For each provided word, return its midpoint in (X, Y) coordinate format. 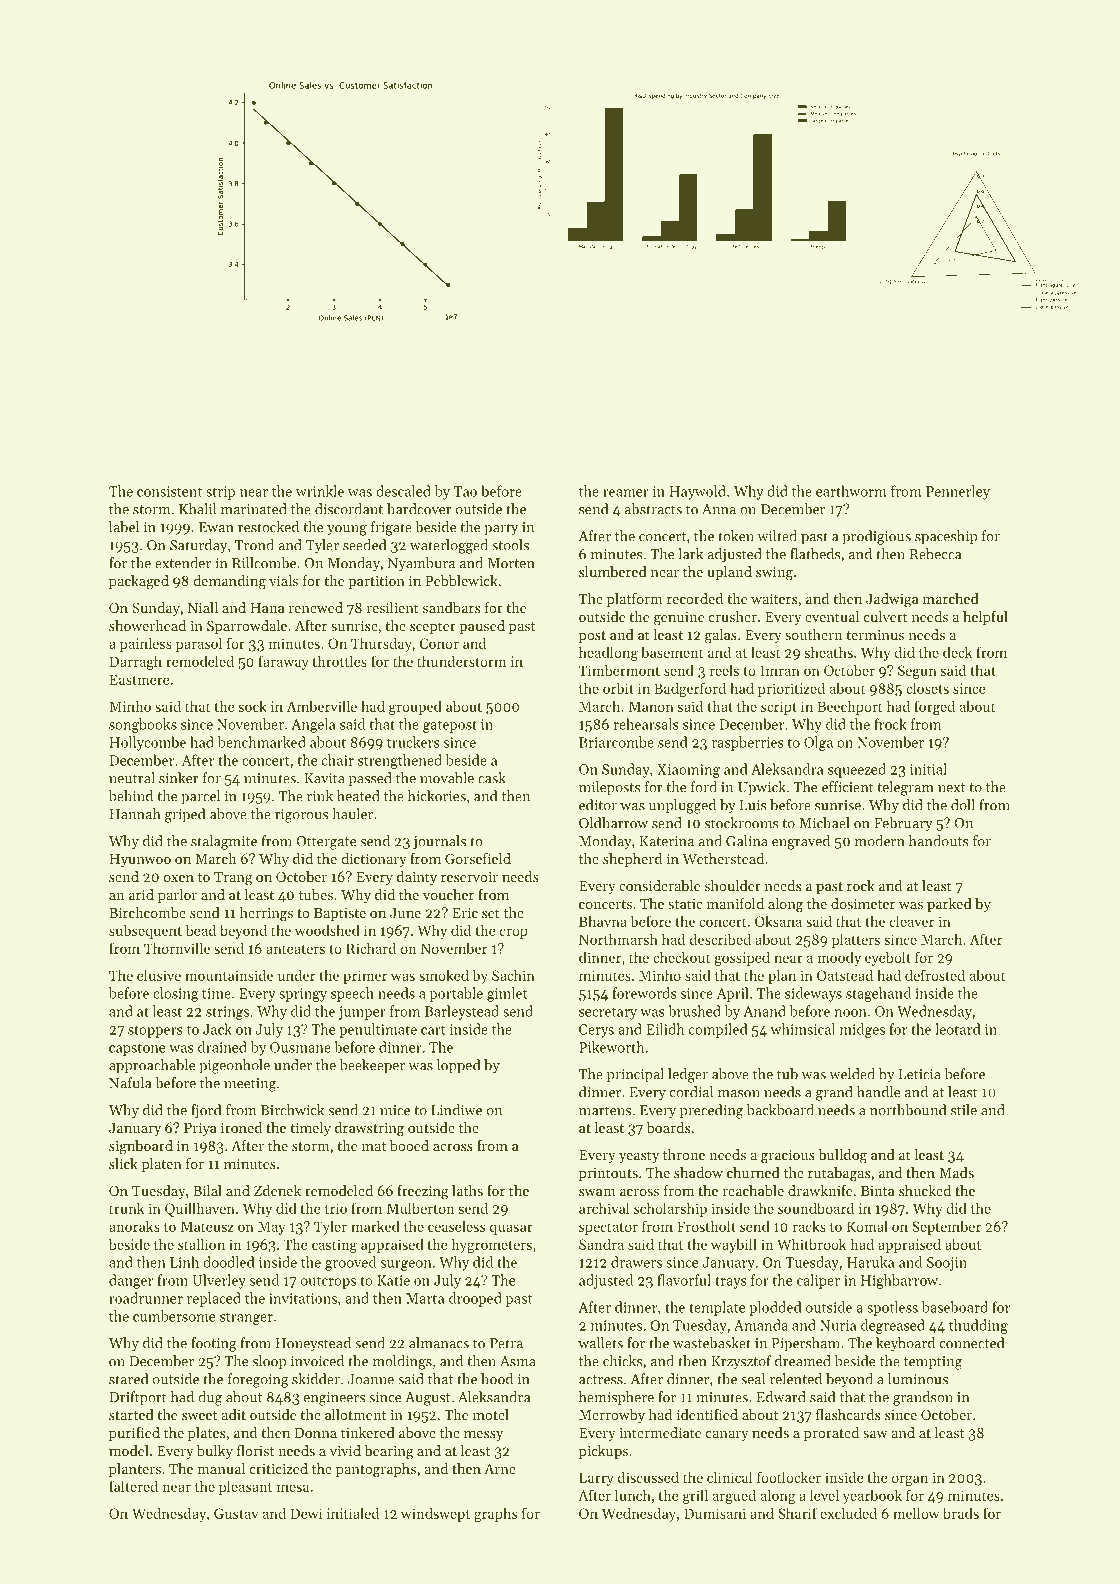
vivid (345, 1450)
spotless (892, 1308)
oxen (179, 878)
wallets (600, 1343)
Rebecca (935, 554)
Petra (506, 1343)
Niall (203, 607)
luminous (918, 1379)
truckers (413, 742)
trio (336, 1208)
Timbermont (619, 670)
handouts (939, 841)
